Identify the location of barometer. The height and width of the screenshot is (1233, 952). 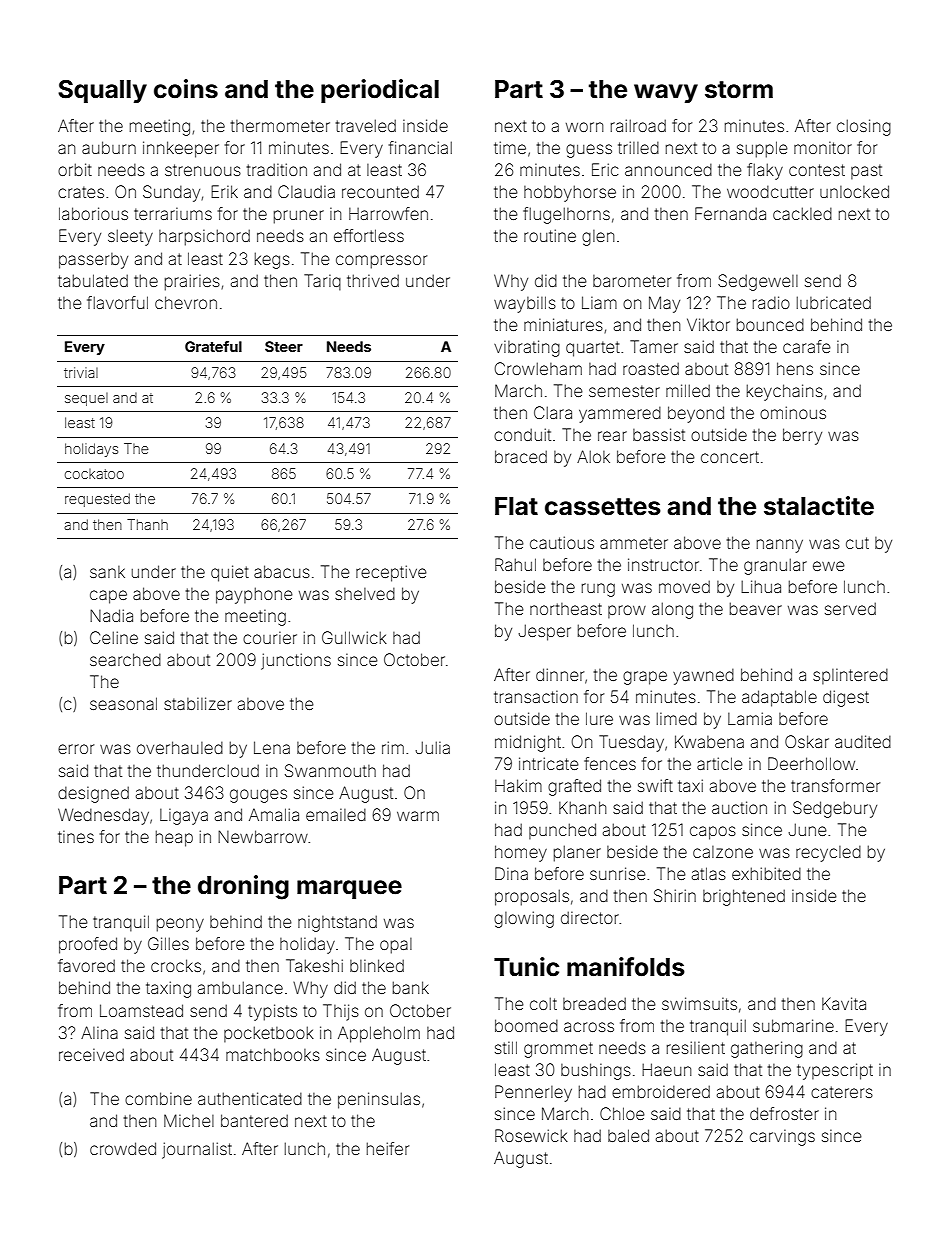
(632, 281).
